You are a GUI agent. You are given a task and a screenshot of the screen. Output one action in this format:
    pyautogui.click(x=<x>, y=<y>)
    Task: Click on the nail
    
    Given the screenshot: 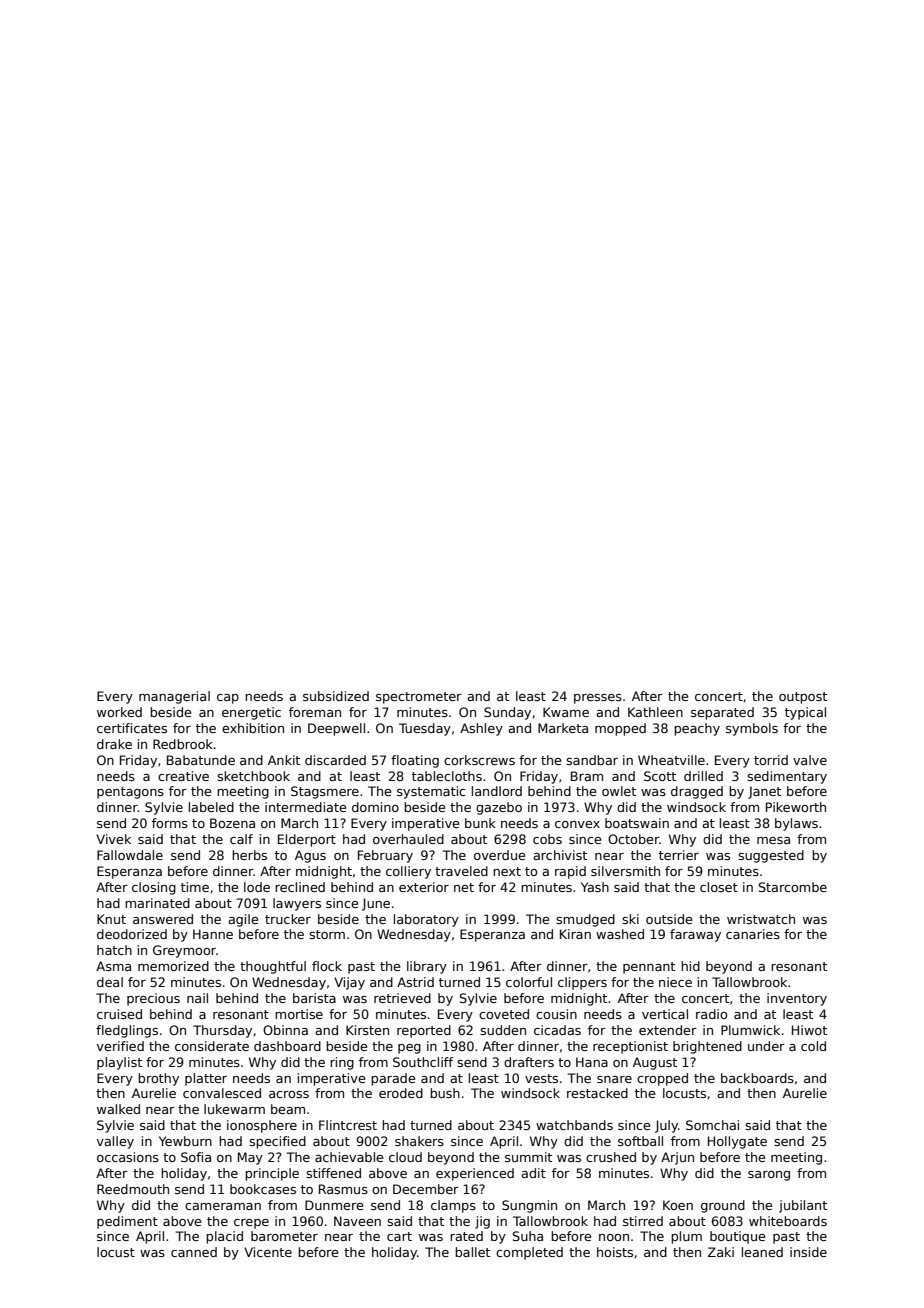 What is the action you would take?
    pyautogui.click(x=197, y=998)
